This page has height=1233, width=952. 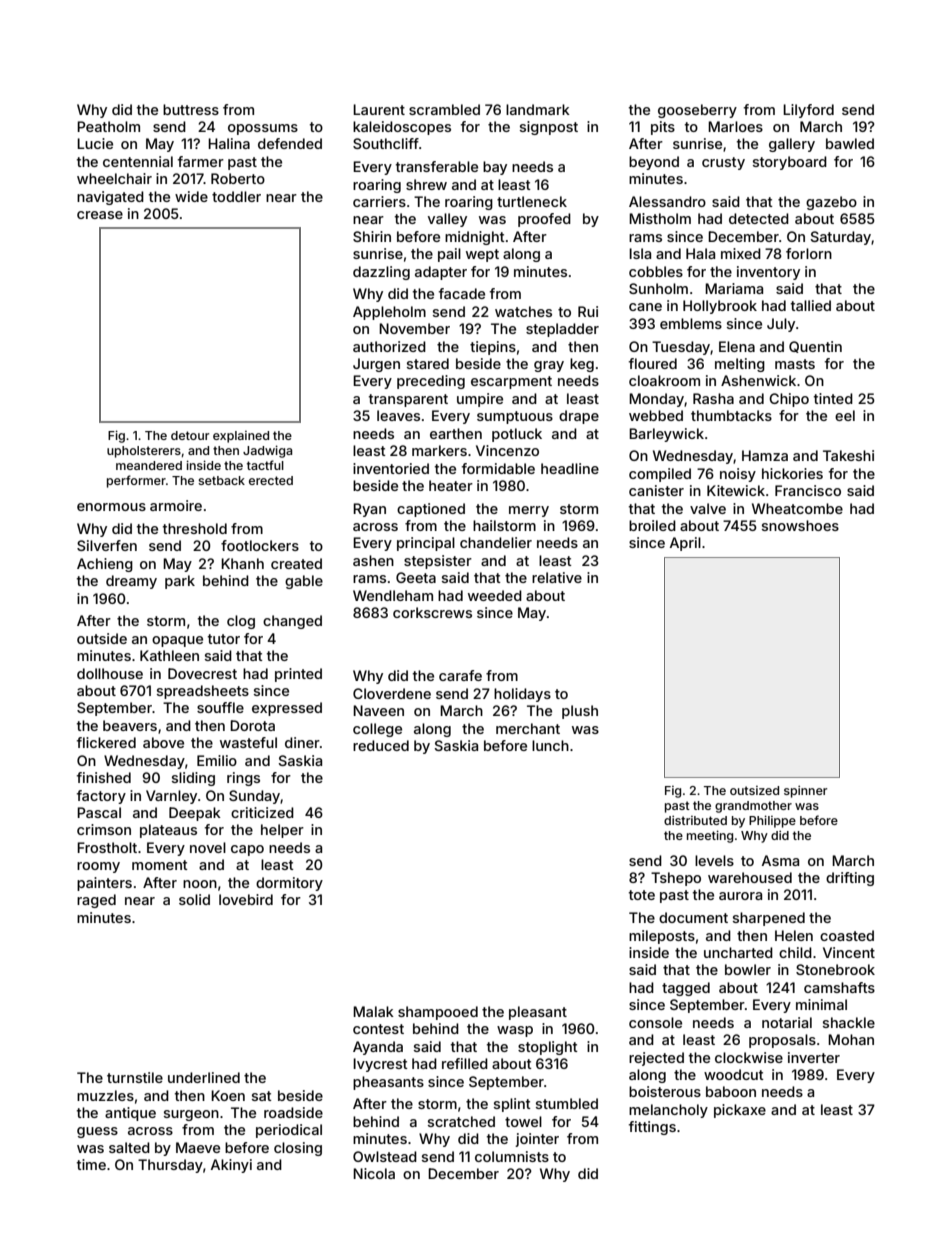 I want to click on enormous, so click(x=111, y=507).
